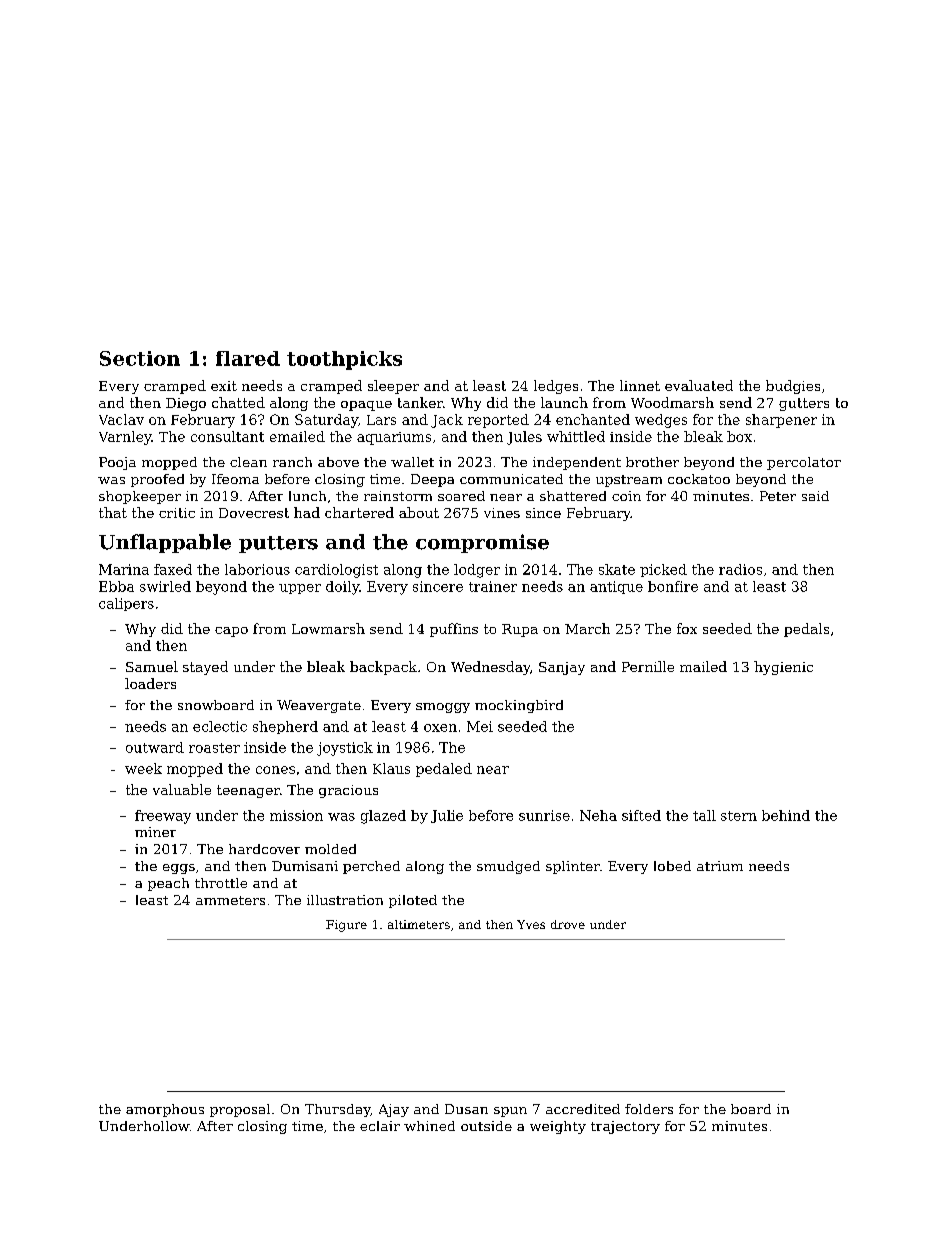 This screenshot has height=1233, width=952. What do you see at coordinates (230, 900) in the screenshot?
I see `ammeters` at bounding box center [230, 900].
